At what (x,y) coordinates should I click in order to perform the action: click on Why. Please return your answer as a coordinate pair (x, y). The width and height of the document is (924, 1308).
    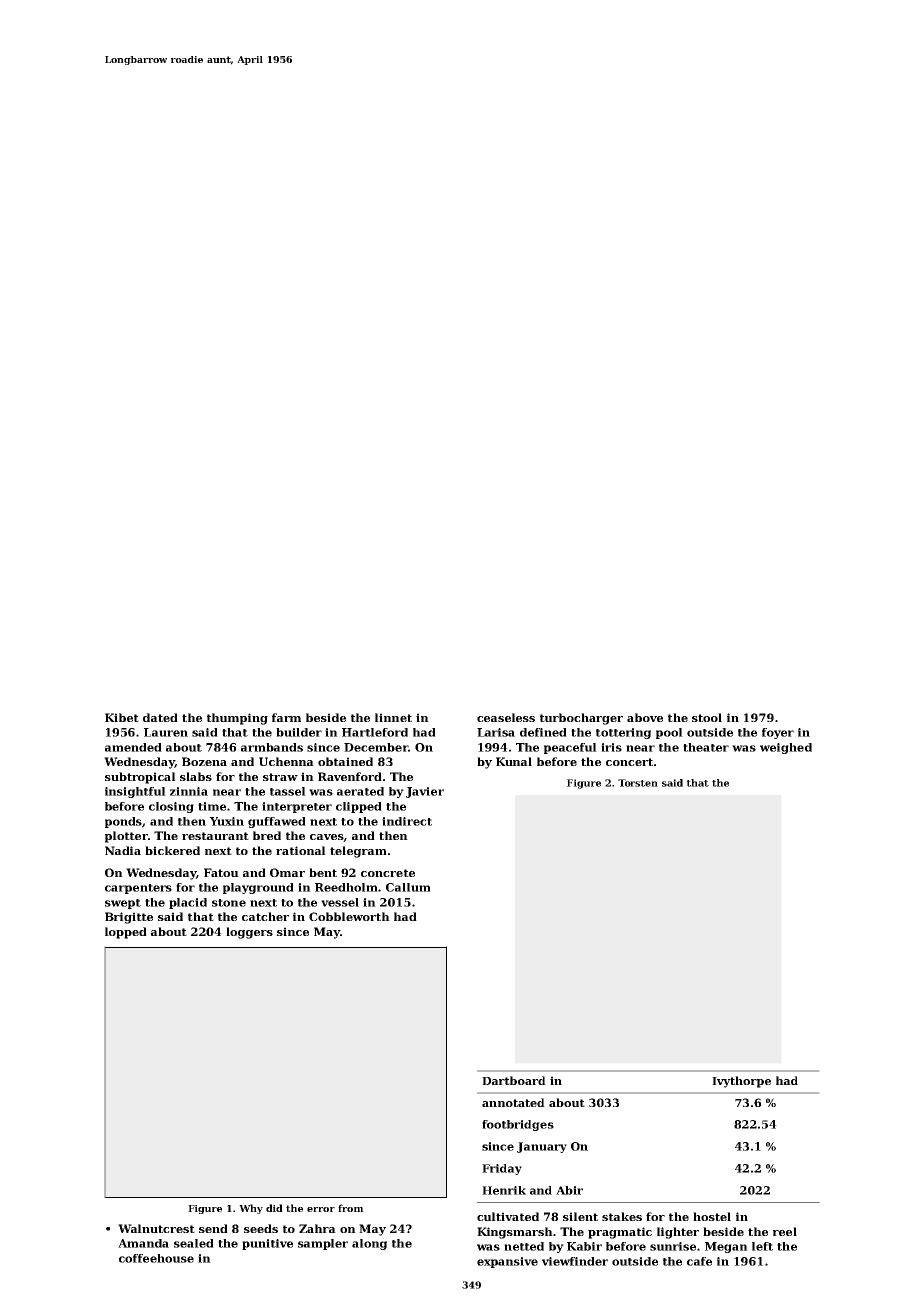
    Looking at the image, I should click on (251, 1209).
